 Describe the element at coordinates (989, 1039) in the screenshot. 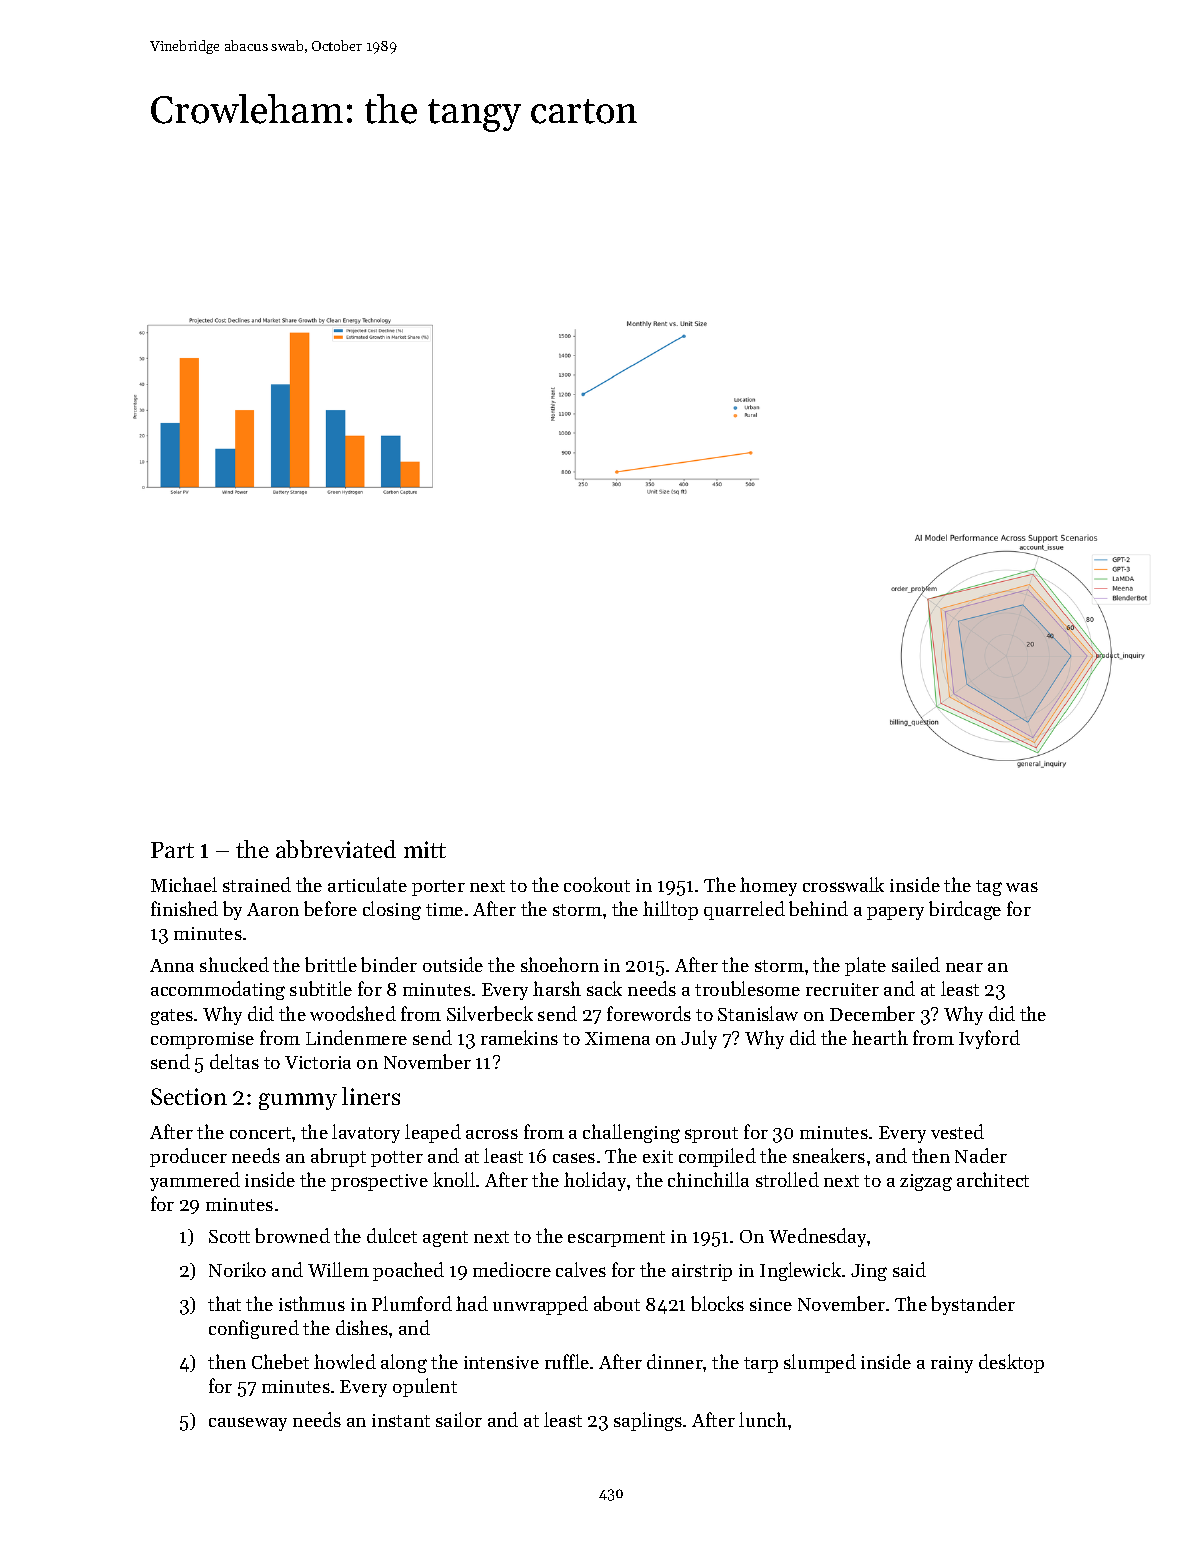

I see `Ivyford` at that location.
